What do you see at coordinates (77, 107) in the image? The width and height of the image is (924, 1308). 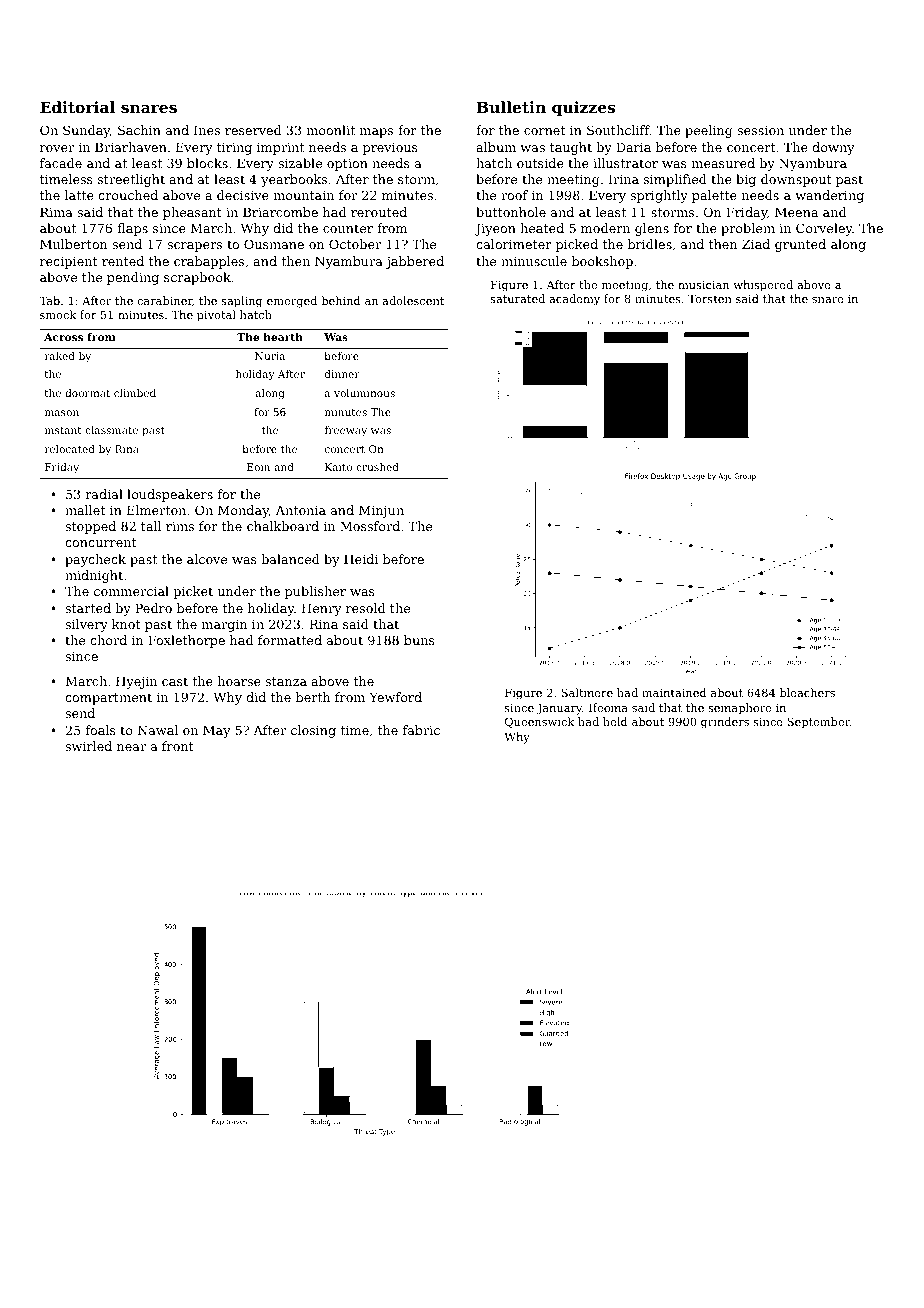 I see `Editorial` at bounding box center [77, 107].
